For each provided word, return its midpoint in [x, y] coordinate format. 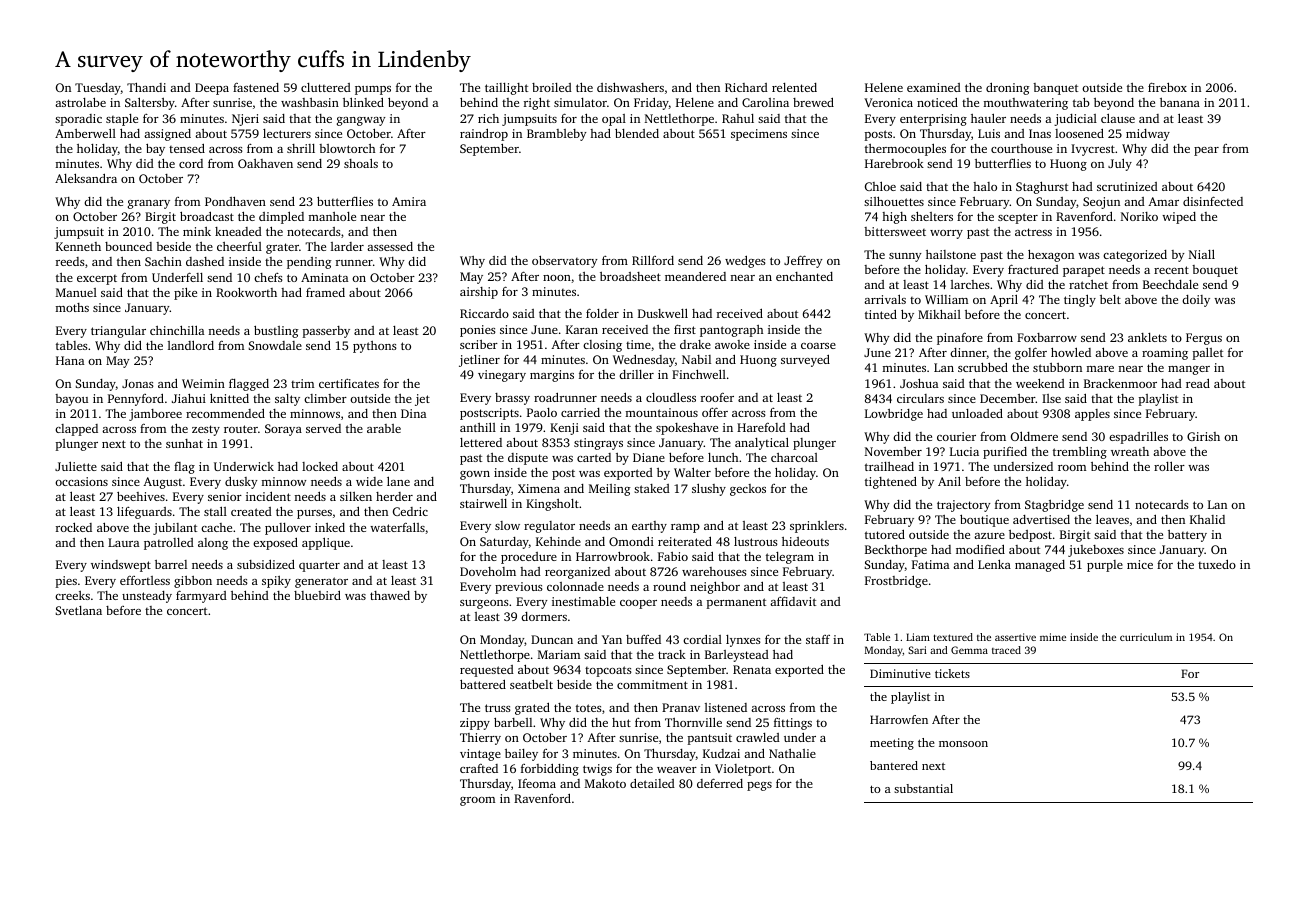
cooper [638, 604]
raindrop [484, 134]
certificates [349, 383]
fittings [793, 724]
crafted [479, 768]
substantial [923, 788]
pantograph [731, 331]
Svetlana [78, 610]
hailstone [951, 254]
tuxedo [1217, 564]
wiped [1179, 218]
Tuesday [98, 89]
